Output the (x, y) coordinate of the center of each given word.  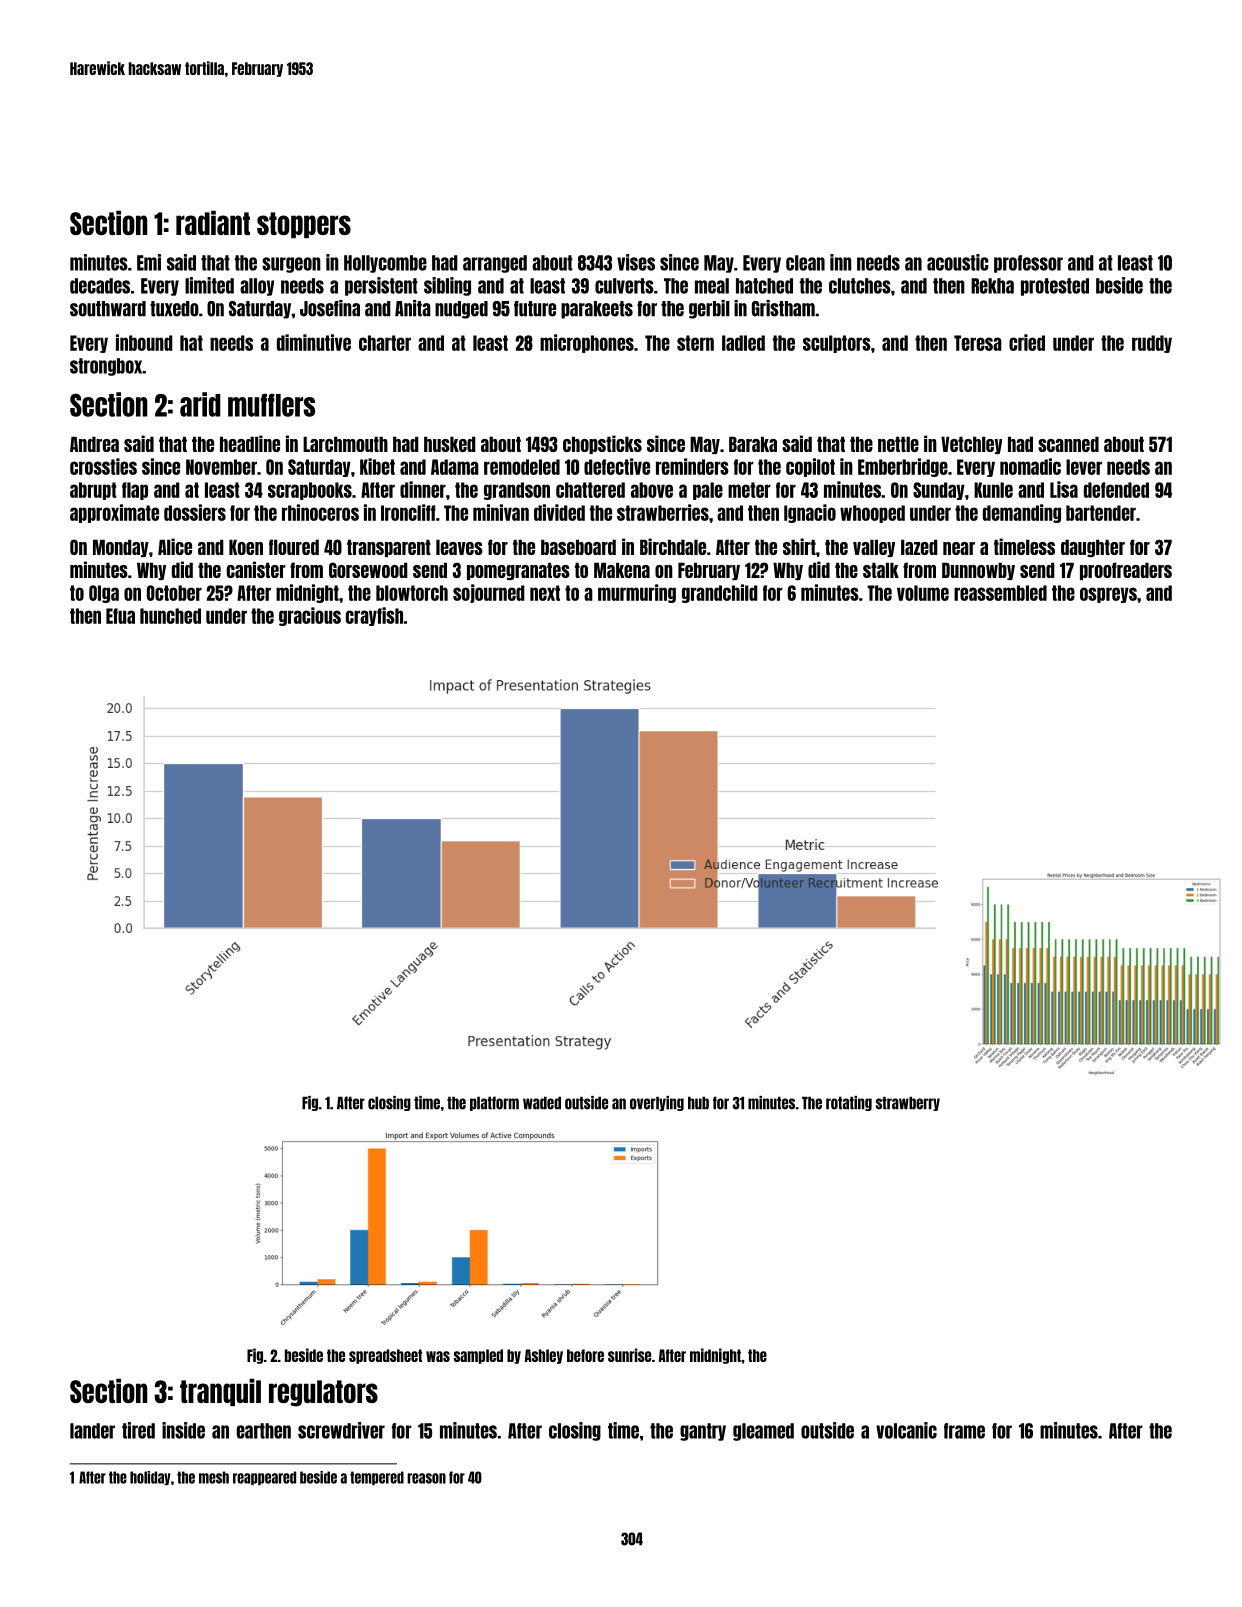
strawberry (908, 1103)
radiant (213, 222)
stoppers (304, 225)
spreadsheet (385, 1356)
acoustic (958, 262)
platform (494, 1103)
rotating (849, 1103)
